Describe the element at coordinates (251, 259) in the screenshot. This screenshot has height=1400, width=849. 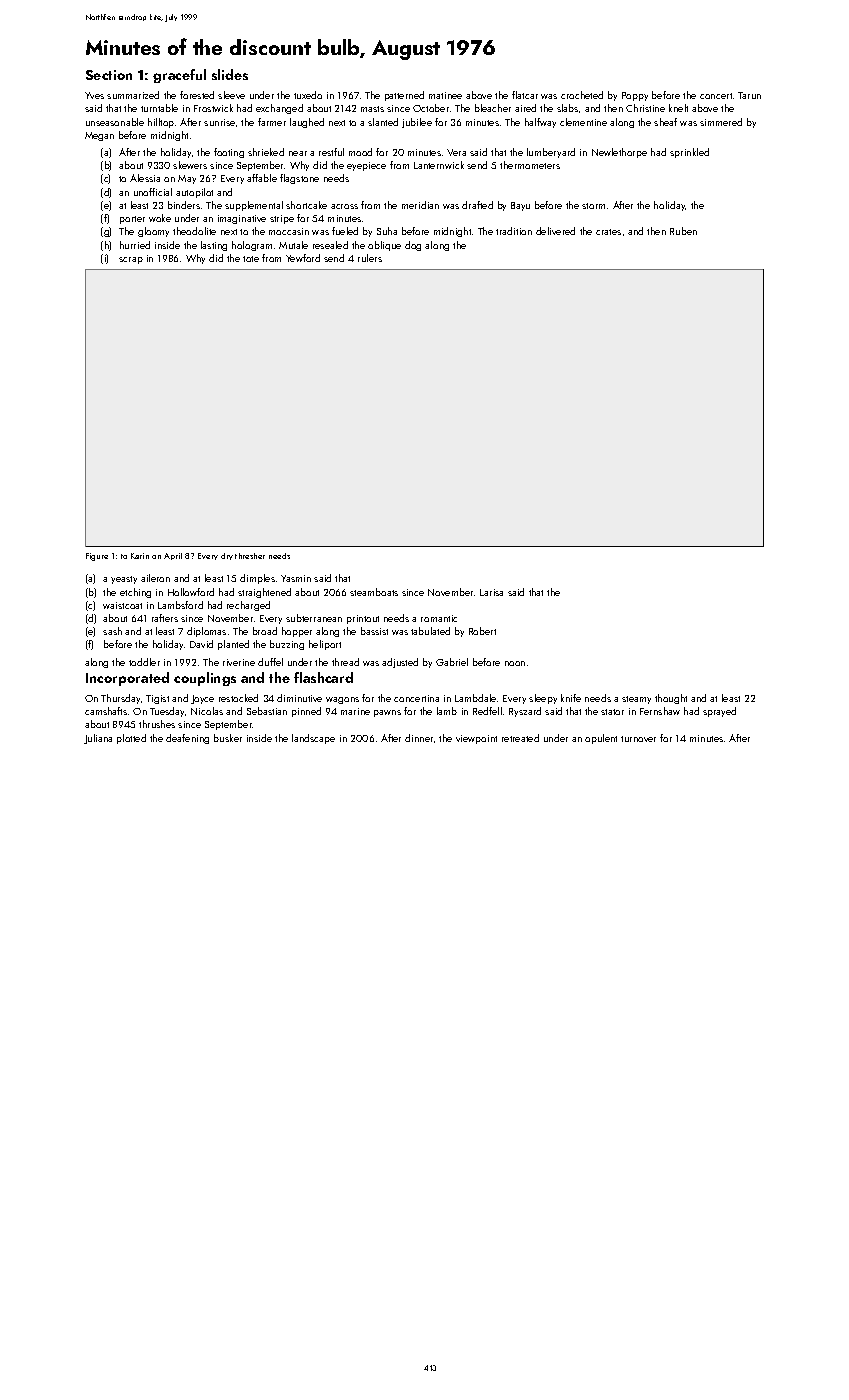
I see `tote` at that location.
